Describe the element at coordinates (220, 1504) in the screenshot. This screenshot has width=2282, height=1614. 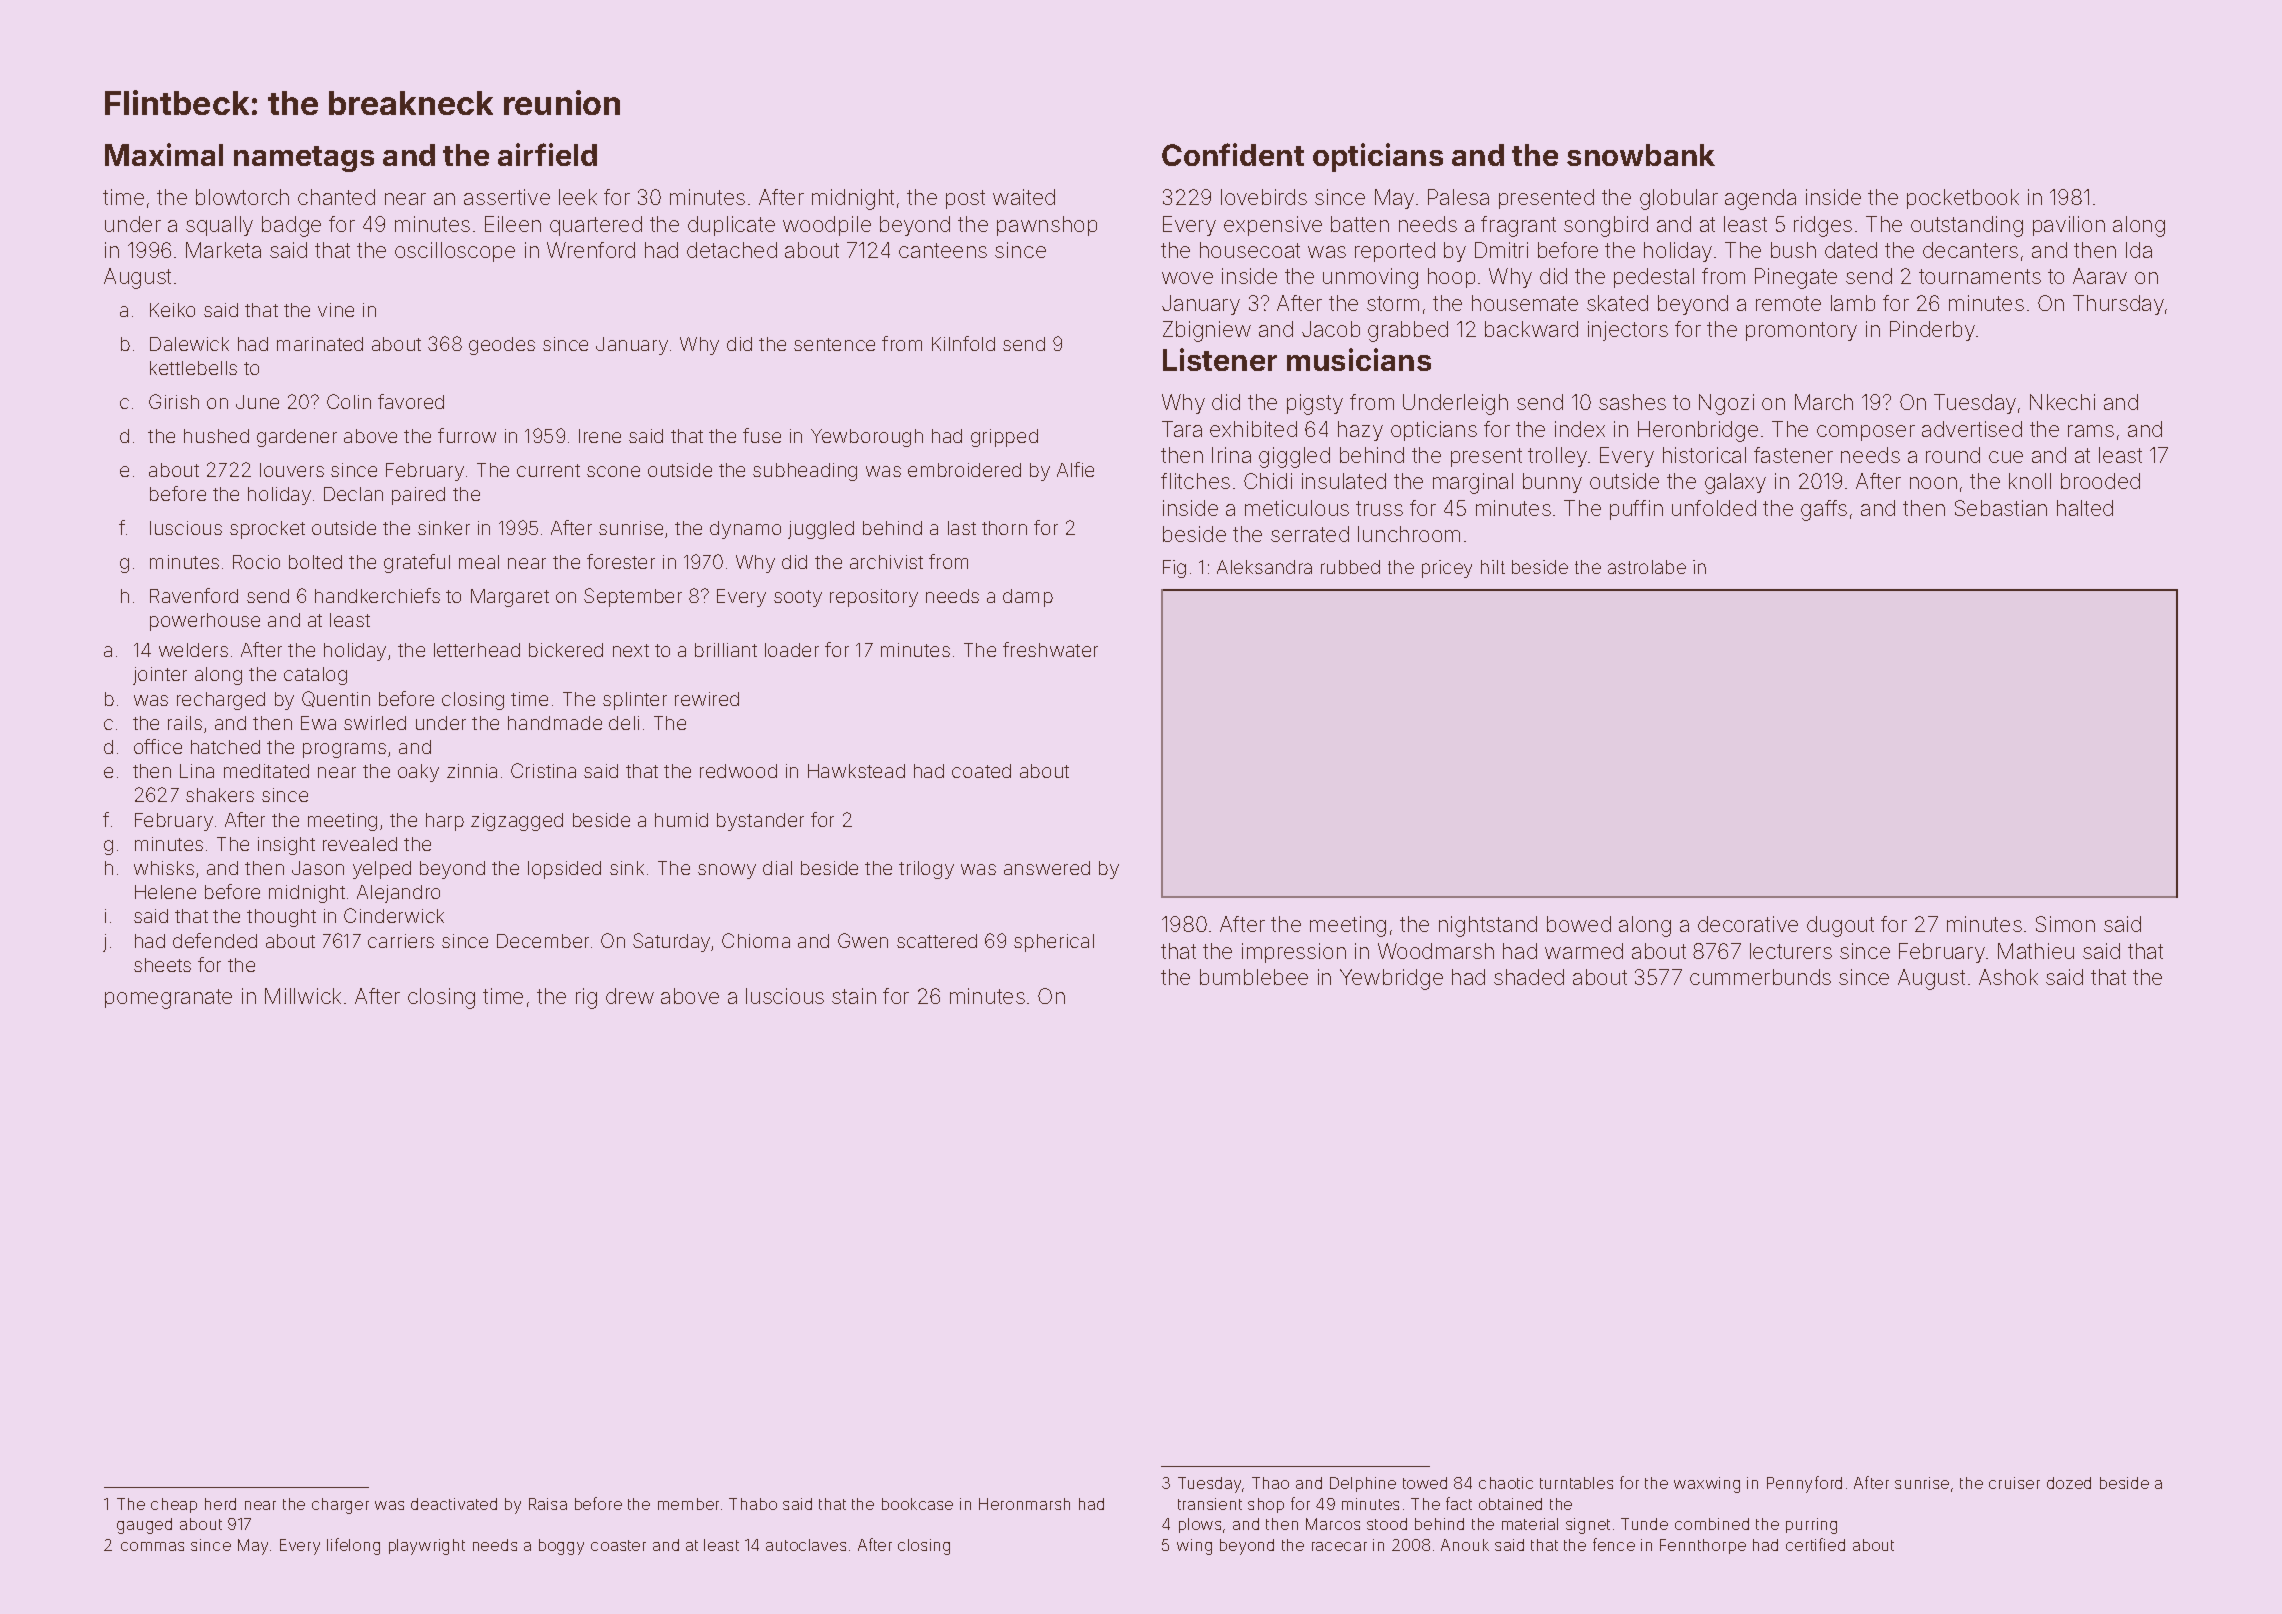
I see `herd` at that location.
